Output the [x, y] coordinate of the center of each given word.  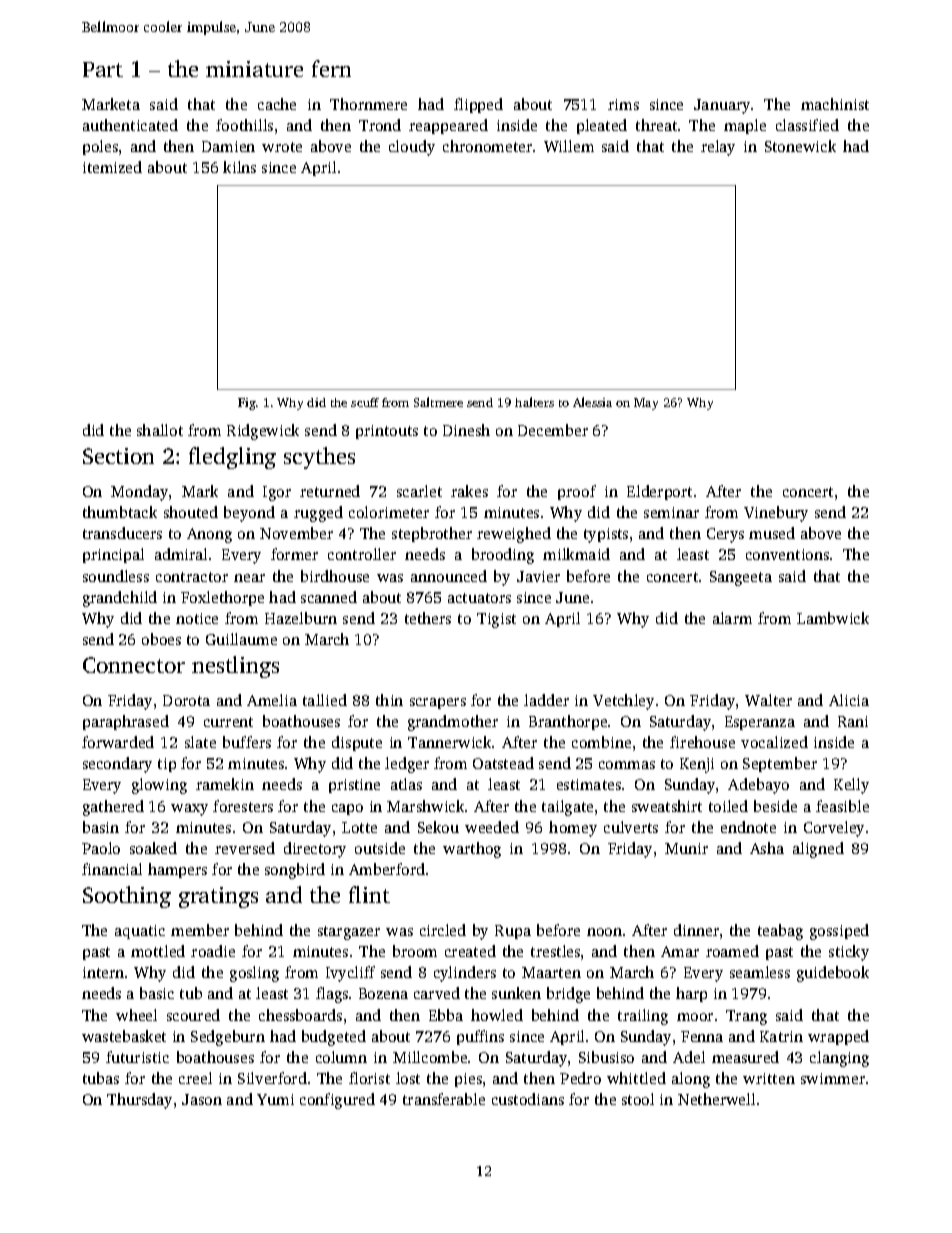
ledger [407, 765]
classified [807, 125]
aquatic [140, 932]
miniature [254, 69]
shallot [160, 430]
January [722, 106]
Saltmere [438, 402]
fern [331, 68]
